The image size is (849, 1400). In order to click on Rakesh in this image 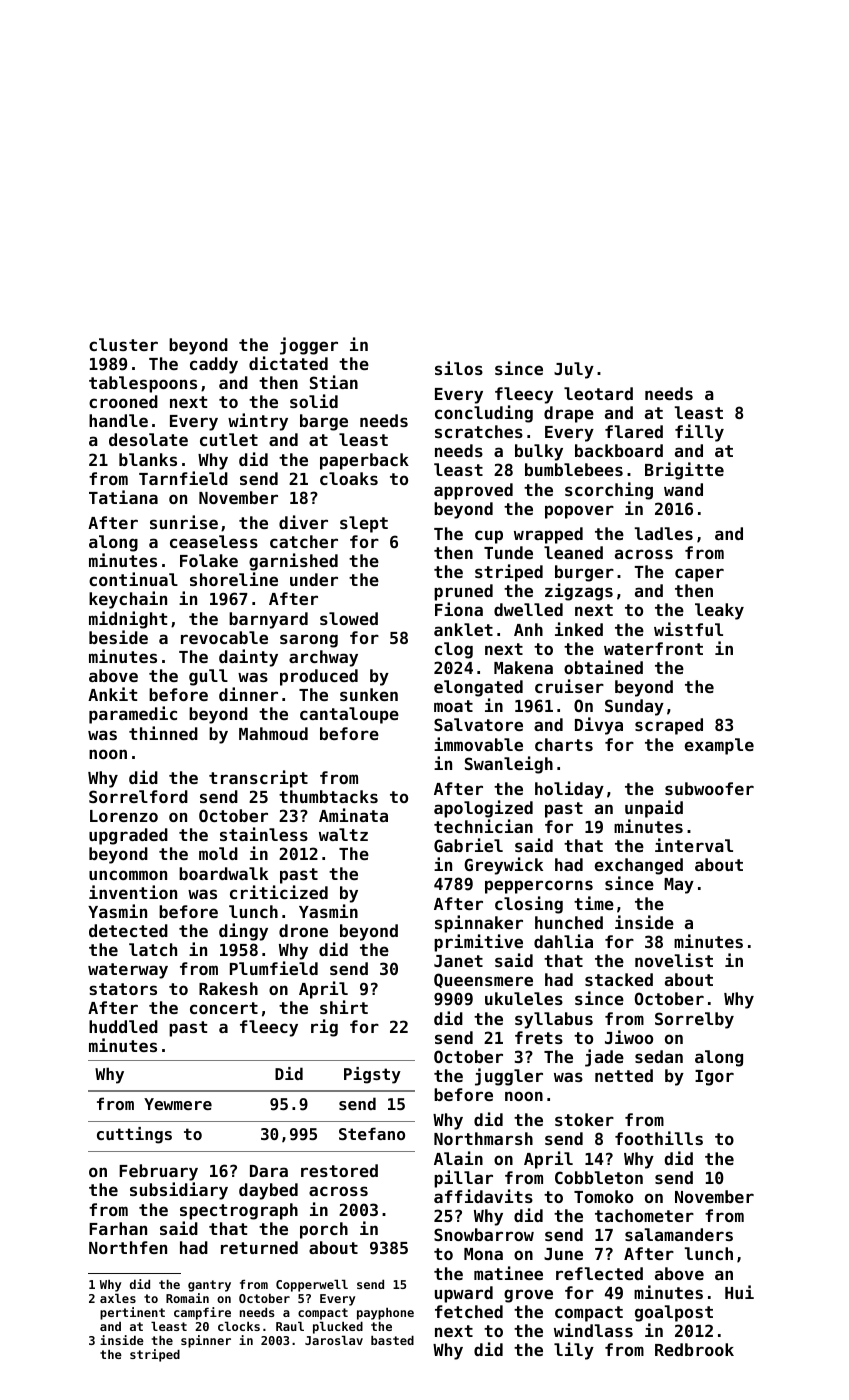, I will do `click(228, 988)`.
